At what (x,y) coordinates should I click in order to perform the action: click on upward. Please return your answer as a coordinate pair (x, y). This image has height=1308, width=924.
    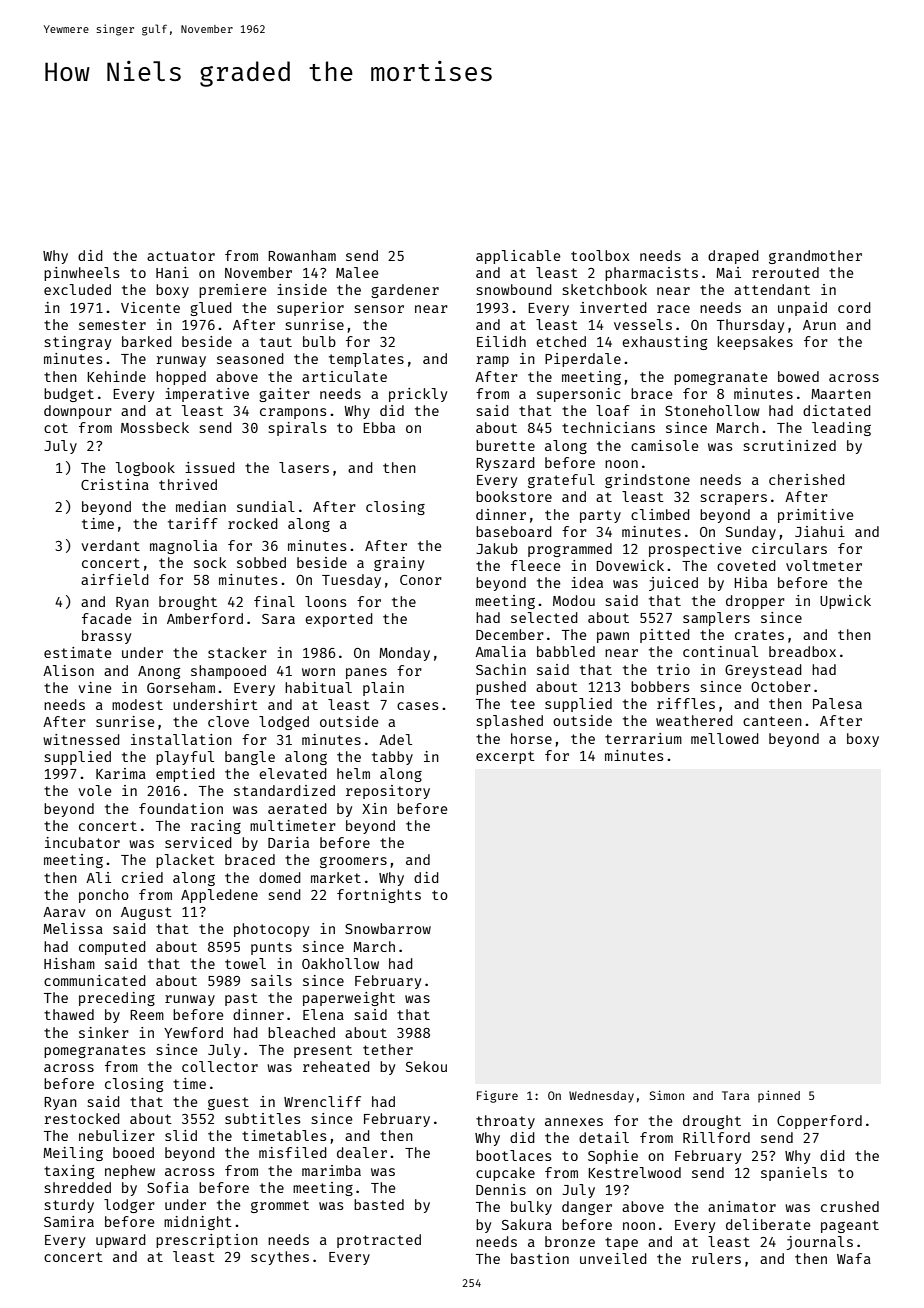
    Looking at the image, I should click on (121, 1241).
